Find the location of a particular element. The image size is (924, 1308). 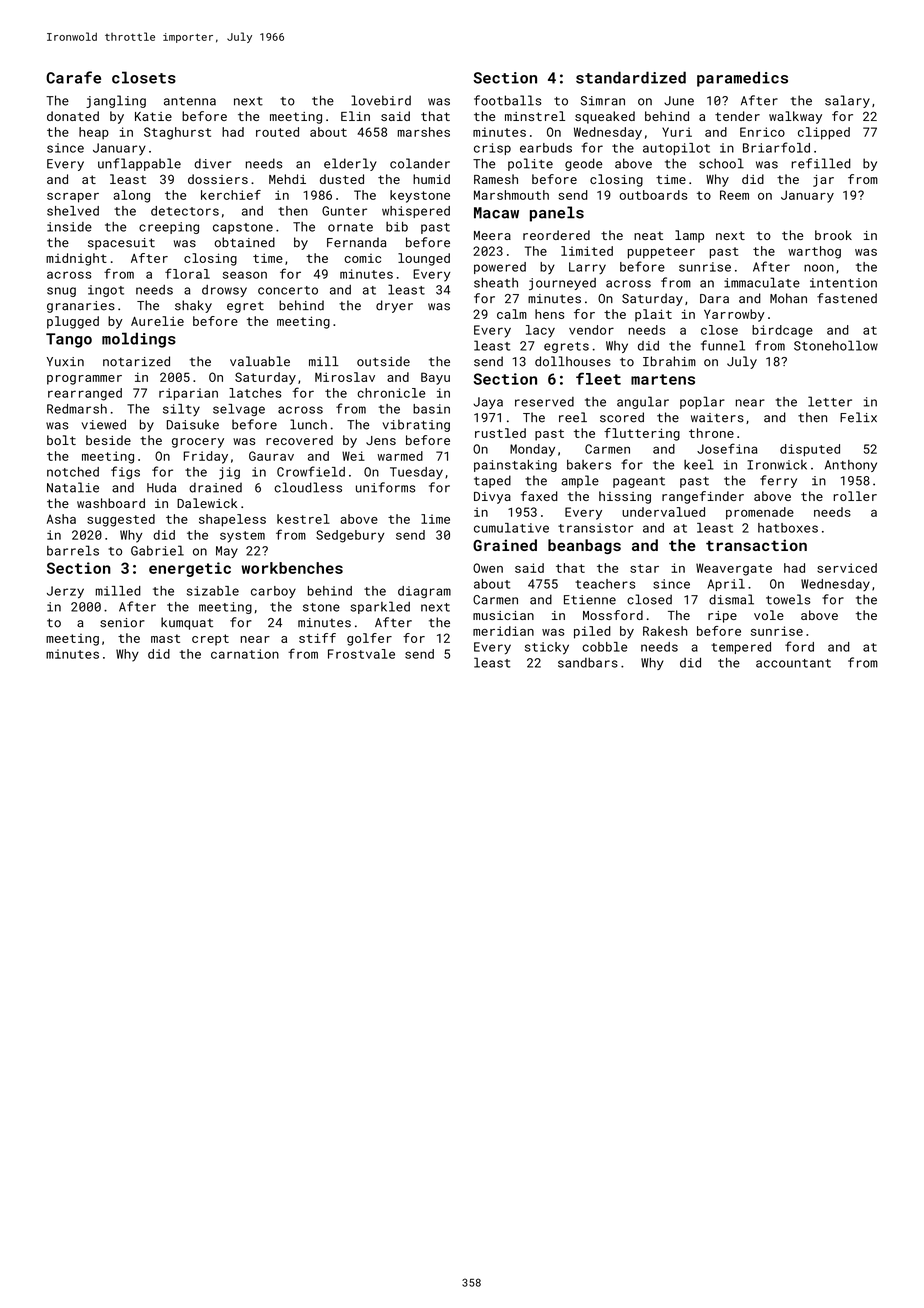

jangling is located at coordinates (116, 101).
